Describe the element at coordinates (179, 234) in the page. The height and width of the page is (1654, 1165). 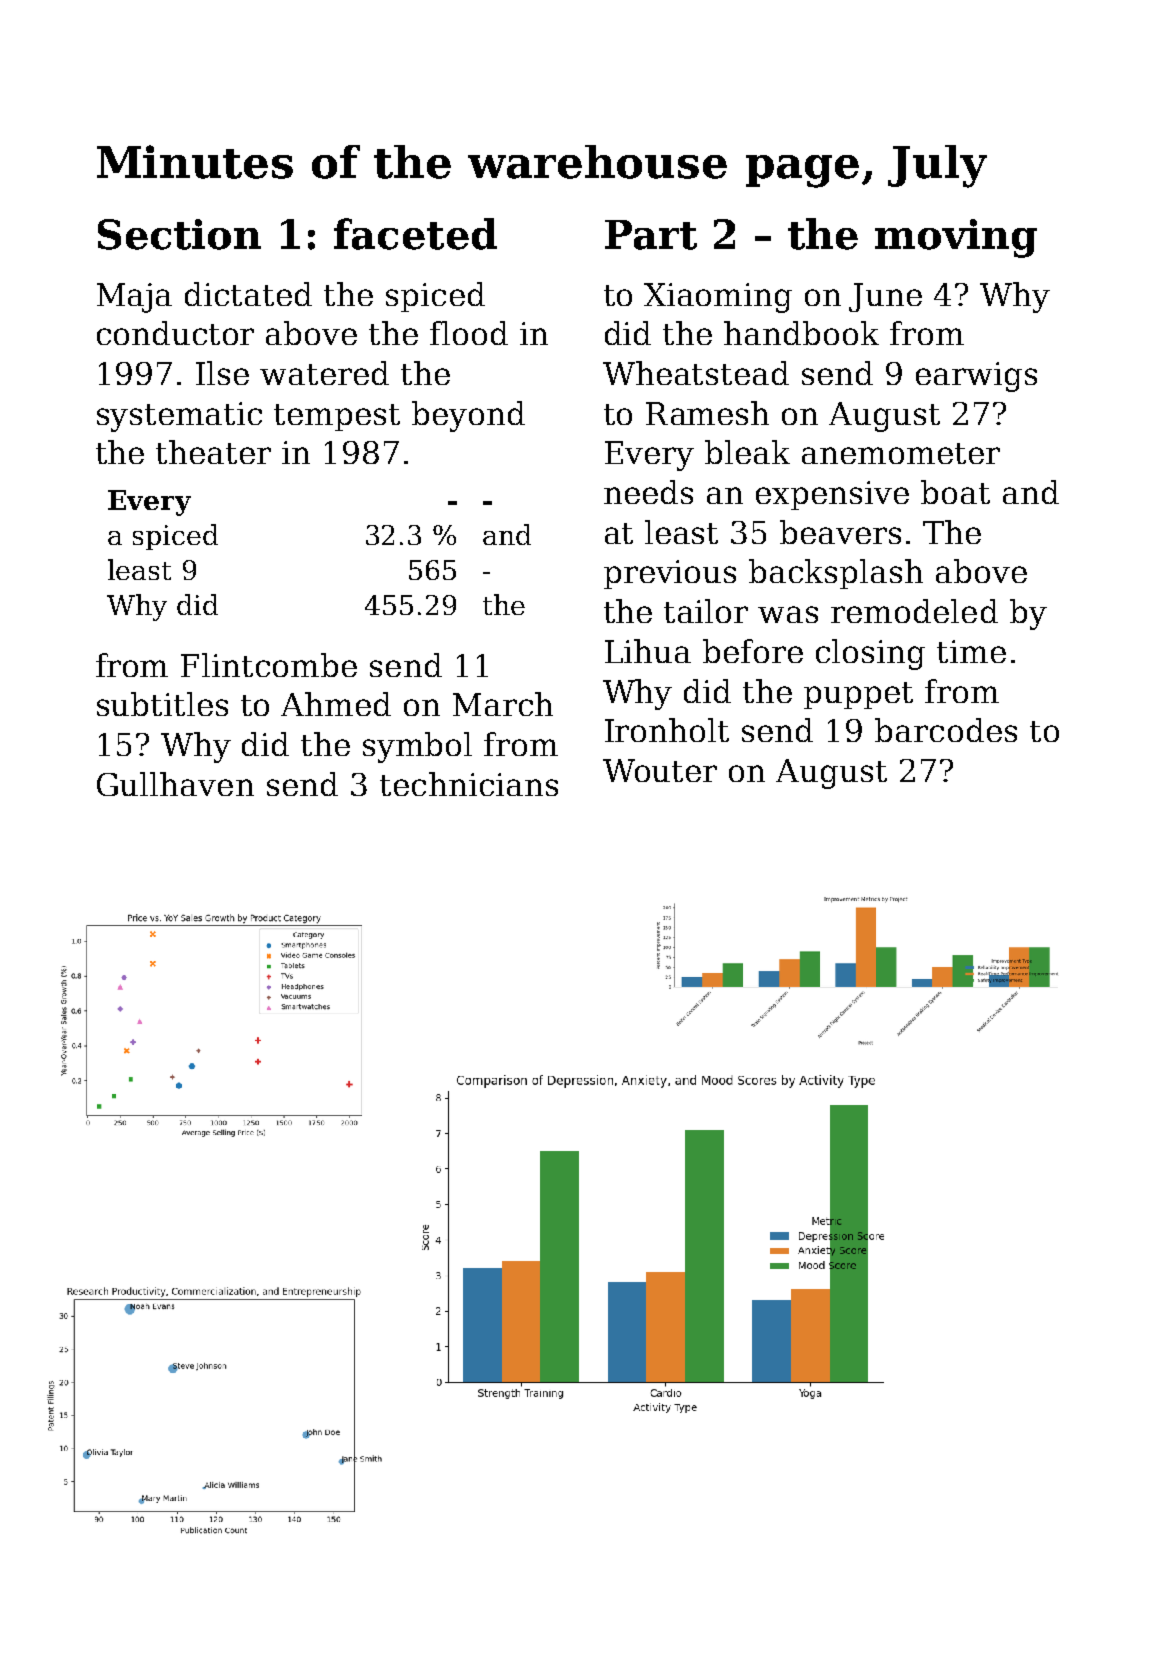
I see `Section` at that location.
